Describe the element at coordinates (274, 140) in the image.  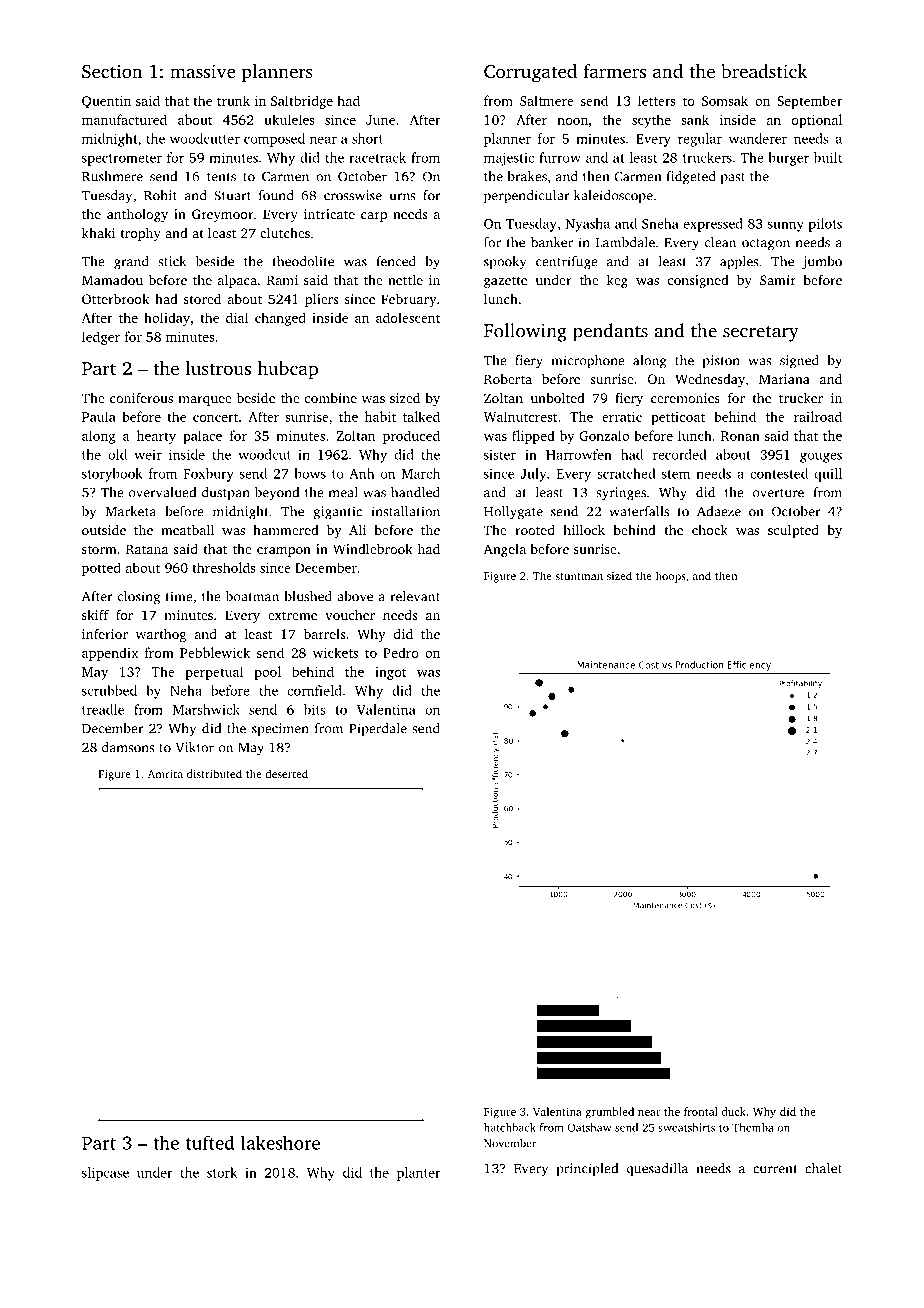
I see `composed` at that location.
